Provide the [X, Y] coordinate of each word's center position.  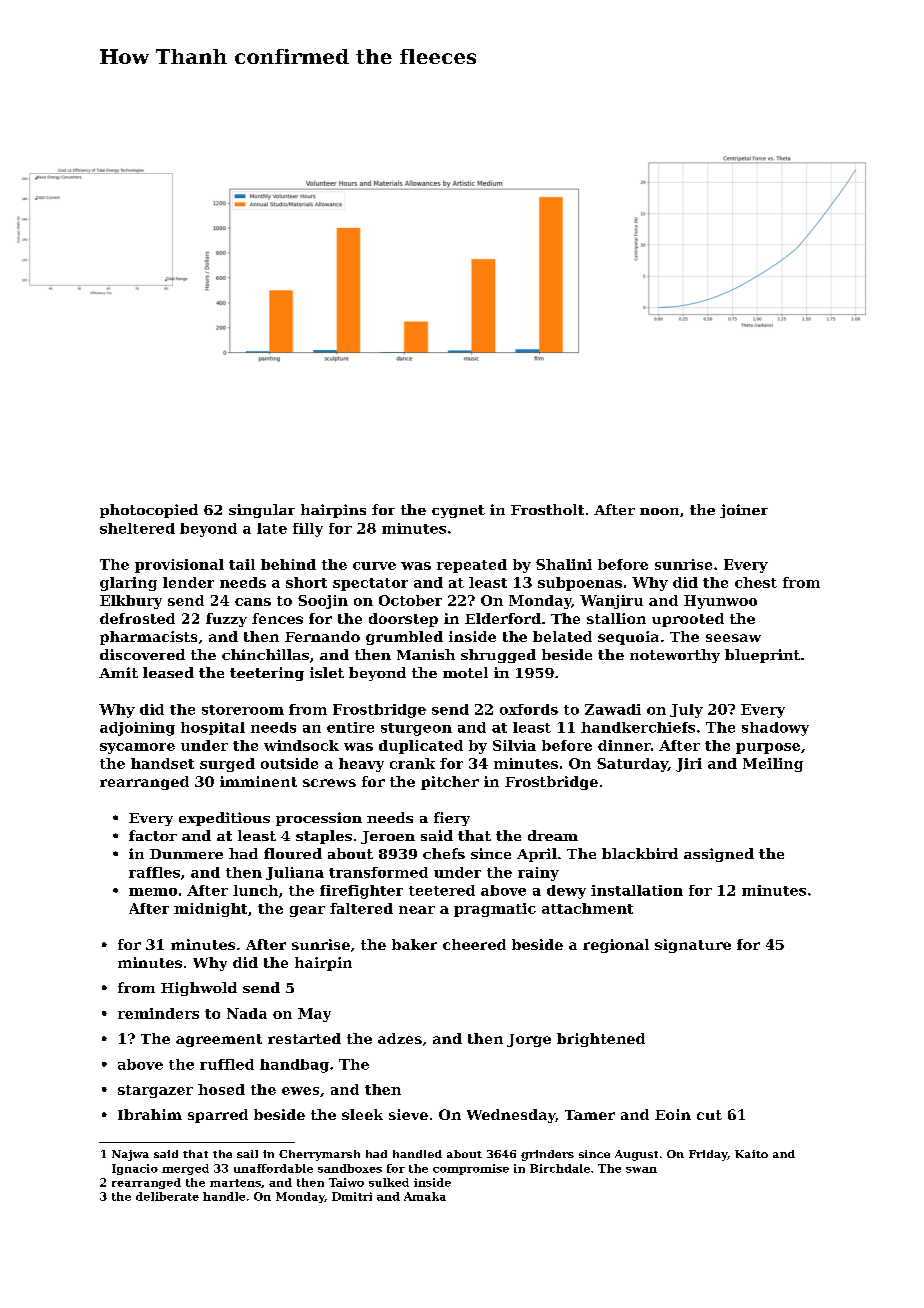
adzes [400, 1038]
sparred [218, 1116]
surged [227, 765]
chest [756, 582]
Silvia [514, 745]
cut [709, 1115]
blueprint [762, 656]
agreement [219, 1040]
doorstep [403, 620]
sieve [408, 1114]
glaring [128, 584]
